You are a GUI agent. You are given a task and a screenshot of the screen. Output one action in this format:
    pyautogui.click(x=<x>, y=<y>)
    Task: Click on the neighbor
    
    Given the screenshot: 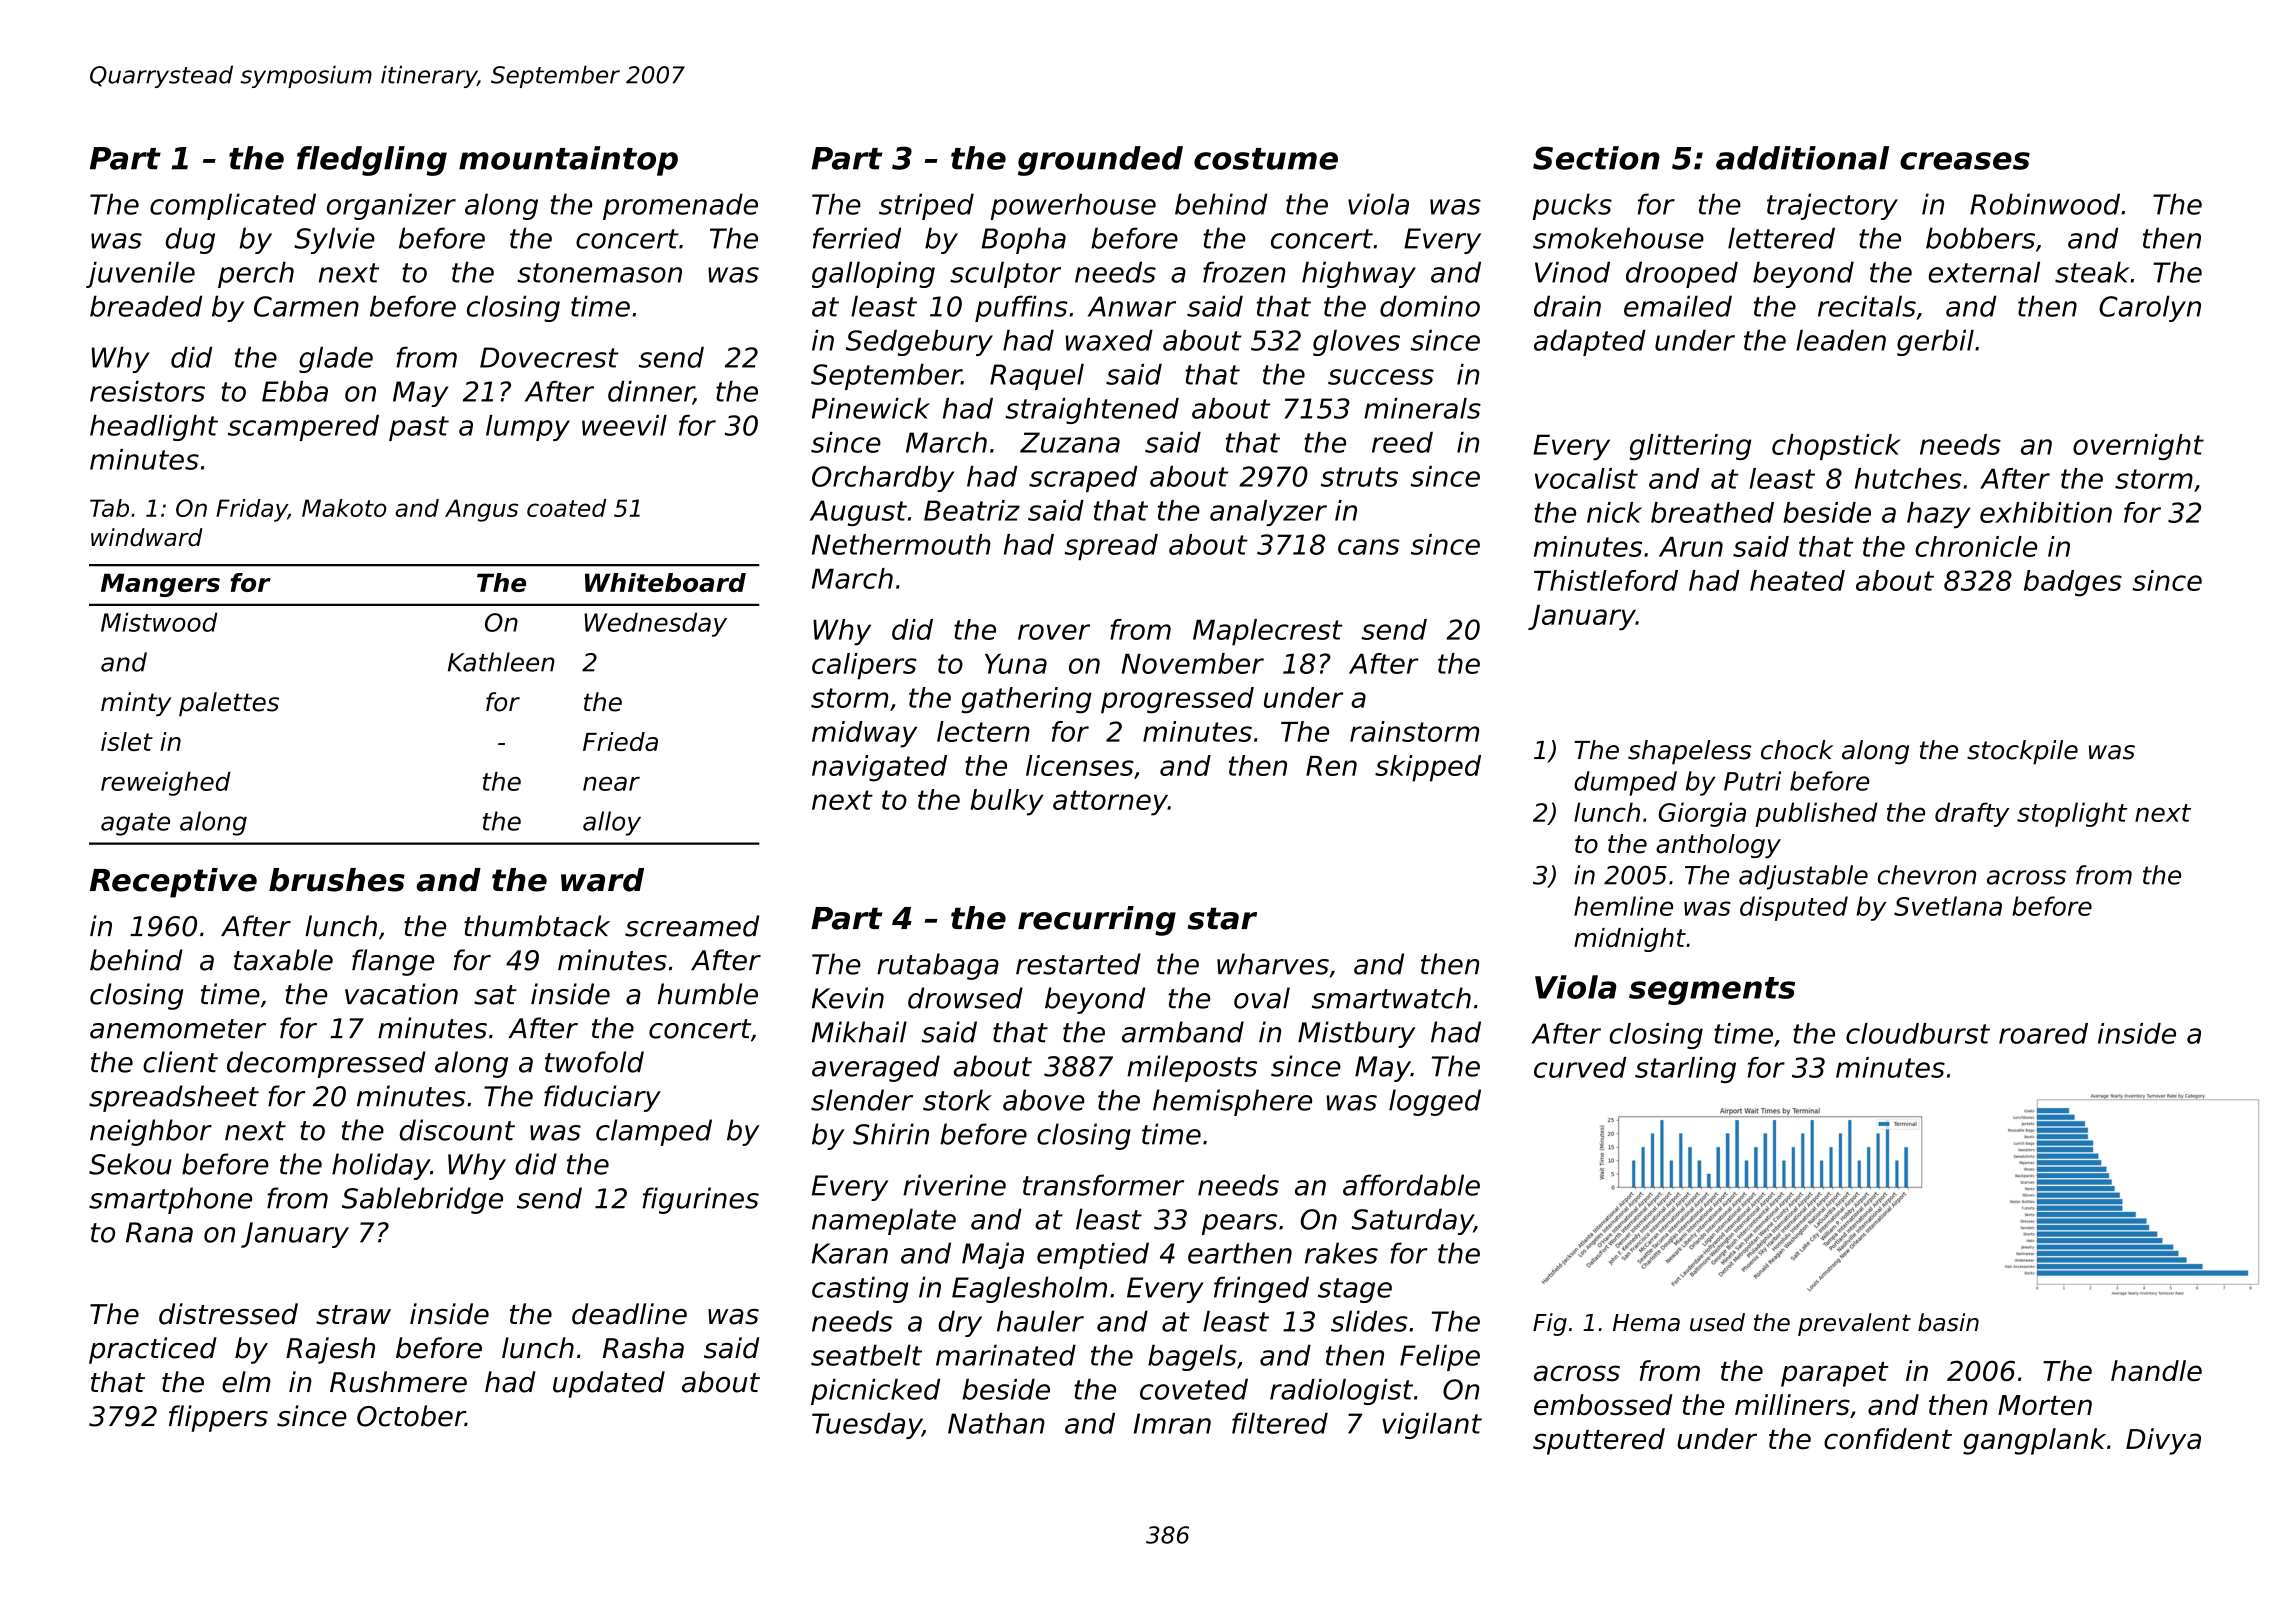 What is the action you would take?
    pyautogui.click(x=151, y=1132)
